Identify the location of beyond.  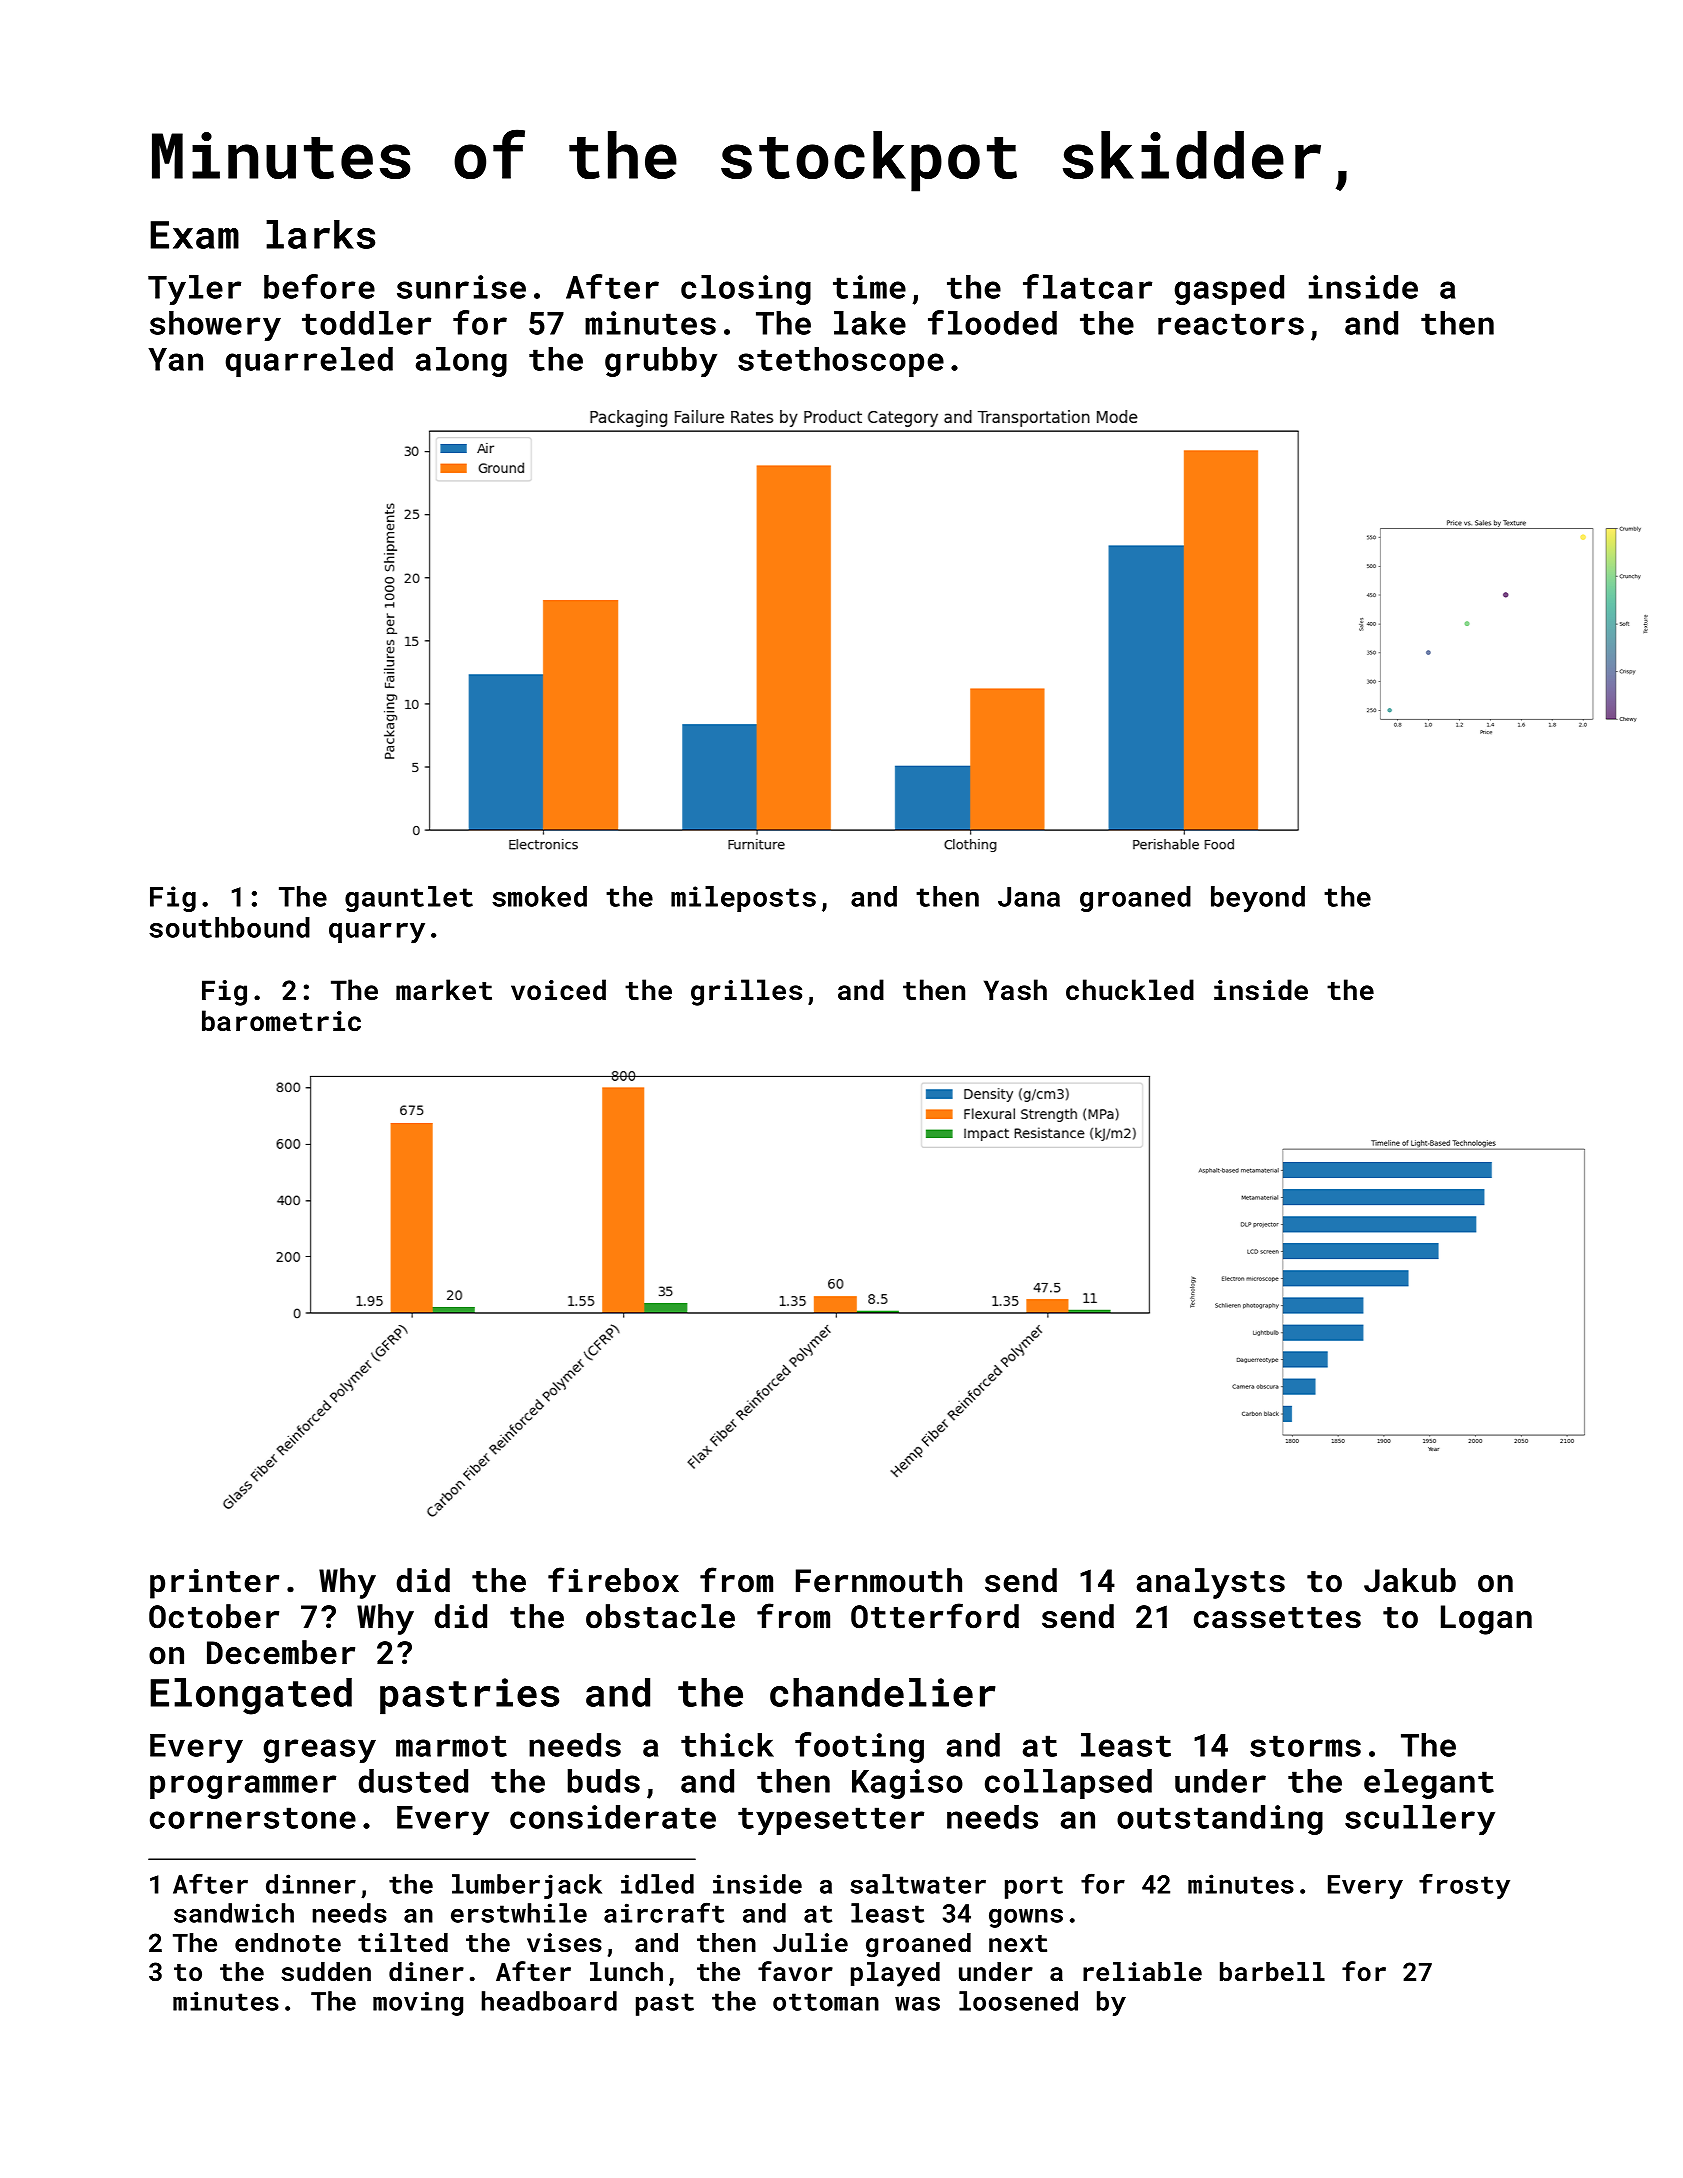
(1258, 899).
